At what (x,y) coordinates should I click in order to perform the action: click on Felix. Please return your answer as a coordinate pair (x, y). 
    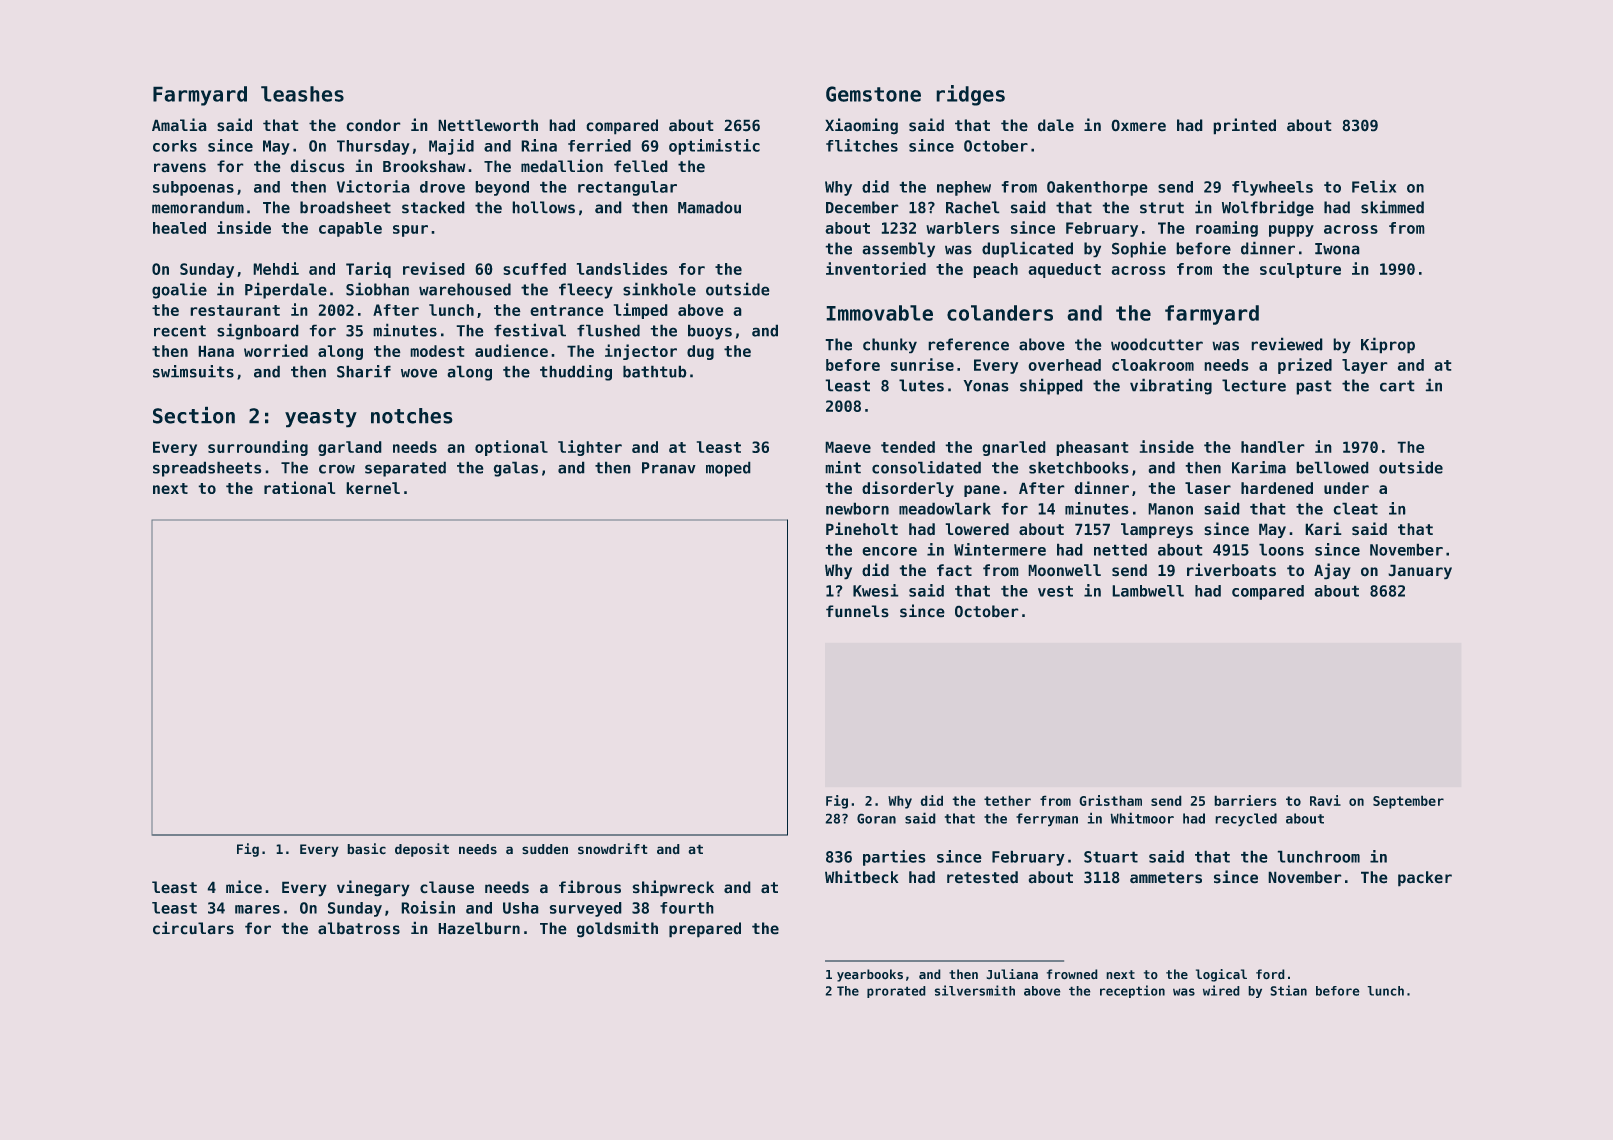
    Looking at the image, I should click on (1374, 186).
